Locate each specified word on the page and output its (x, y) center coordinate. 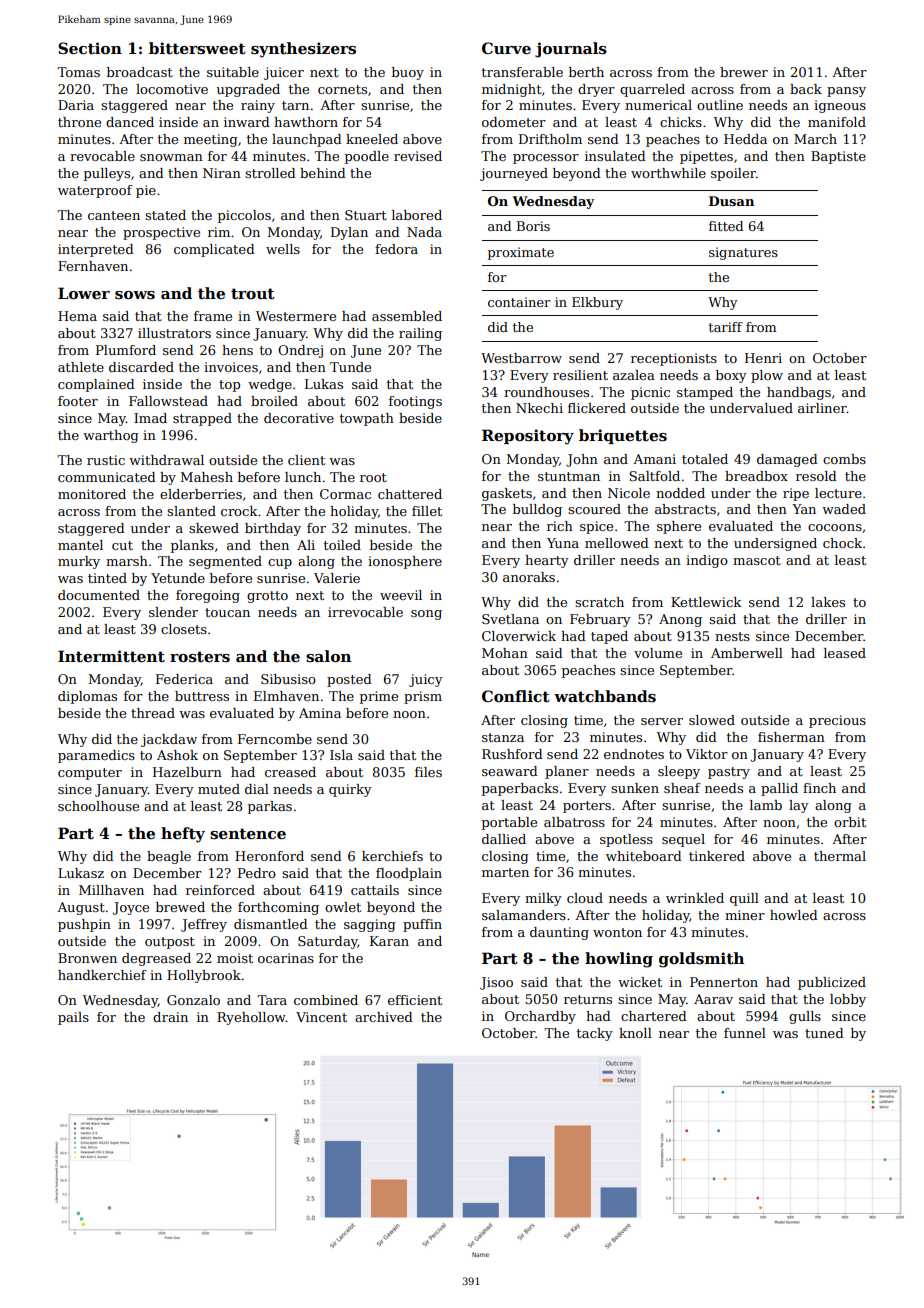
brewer (744, 72)
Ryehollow (251, 1018)
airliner (822, 408)
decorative (299, 418)
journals (571, 50)
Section (90, 48)
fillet (427, 511)
